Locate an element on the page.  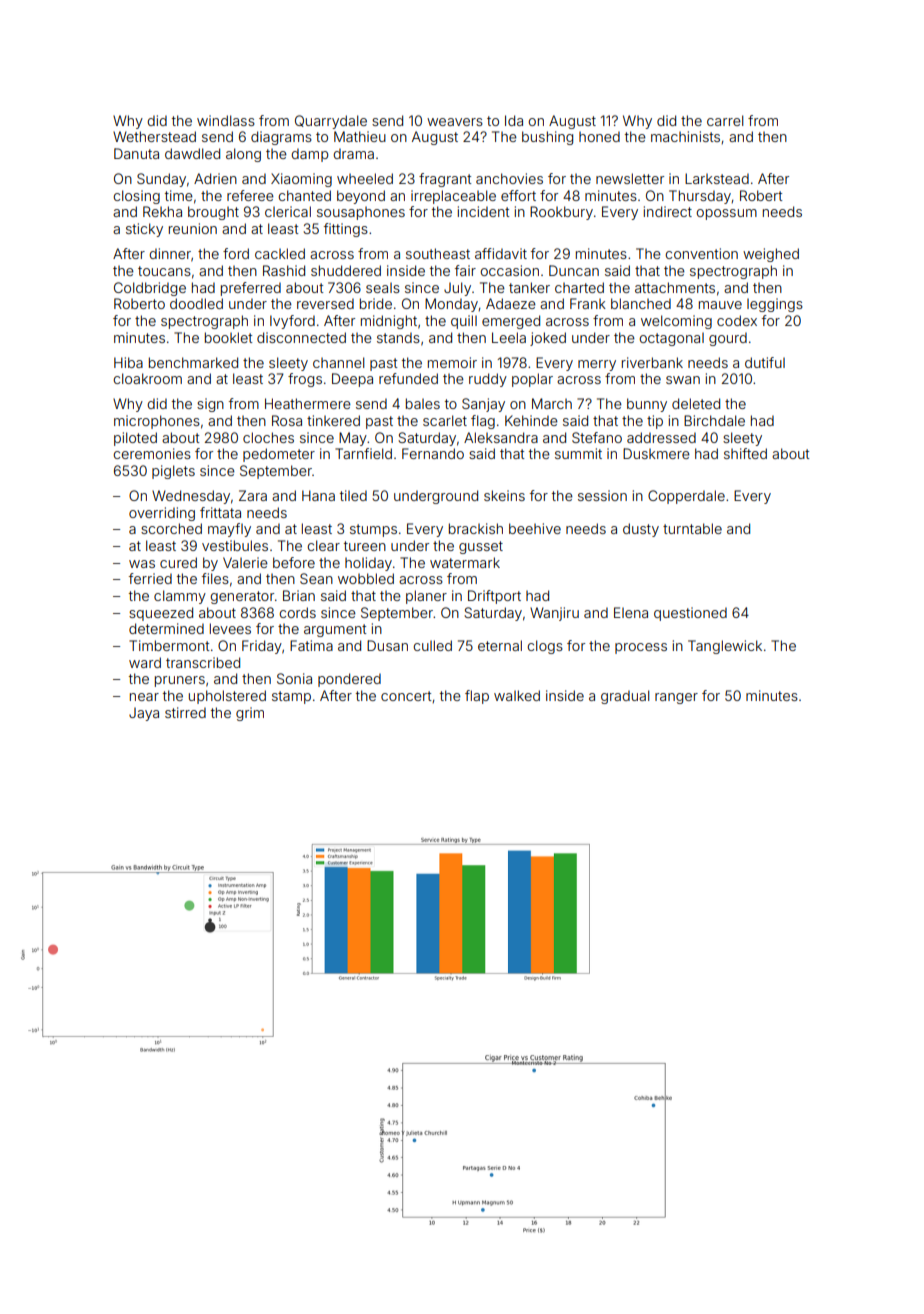
shifted is located at coordinates (745, 453).
